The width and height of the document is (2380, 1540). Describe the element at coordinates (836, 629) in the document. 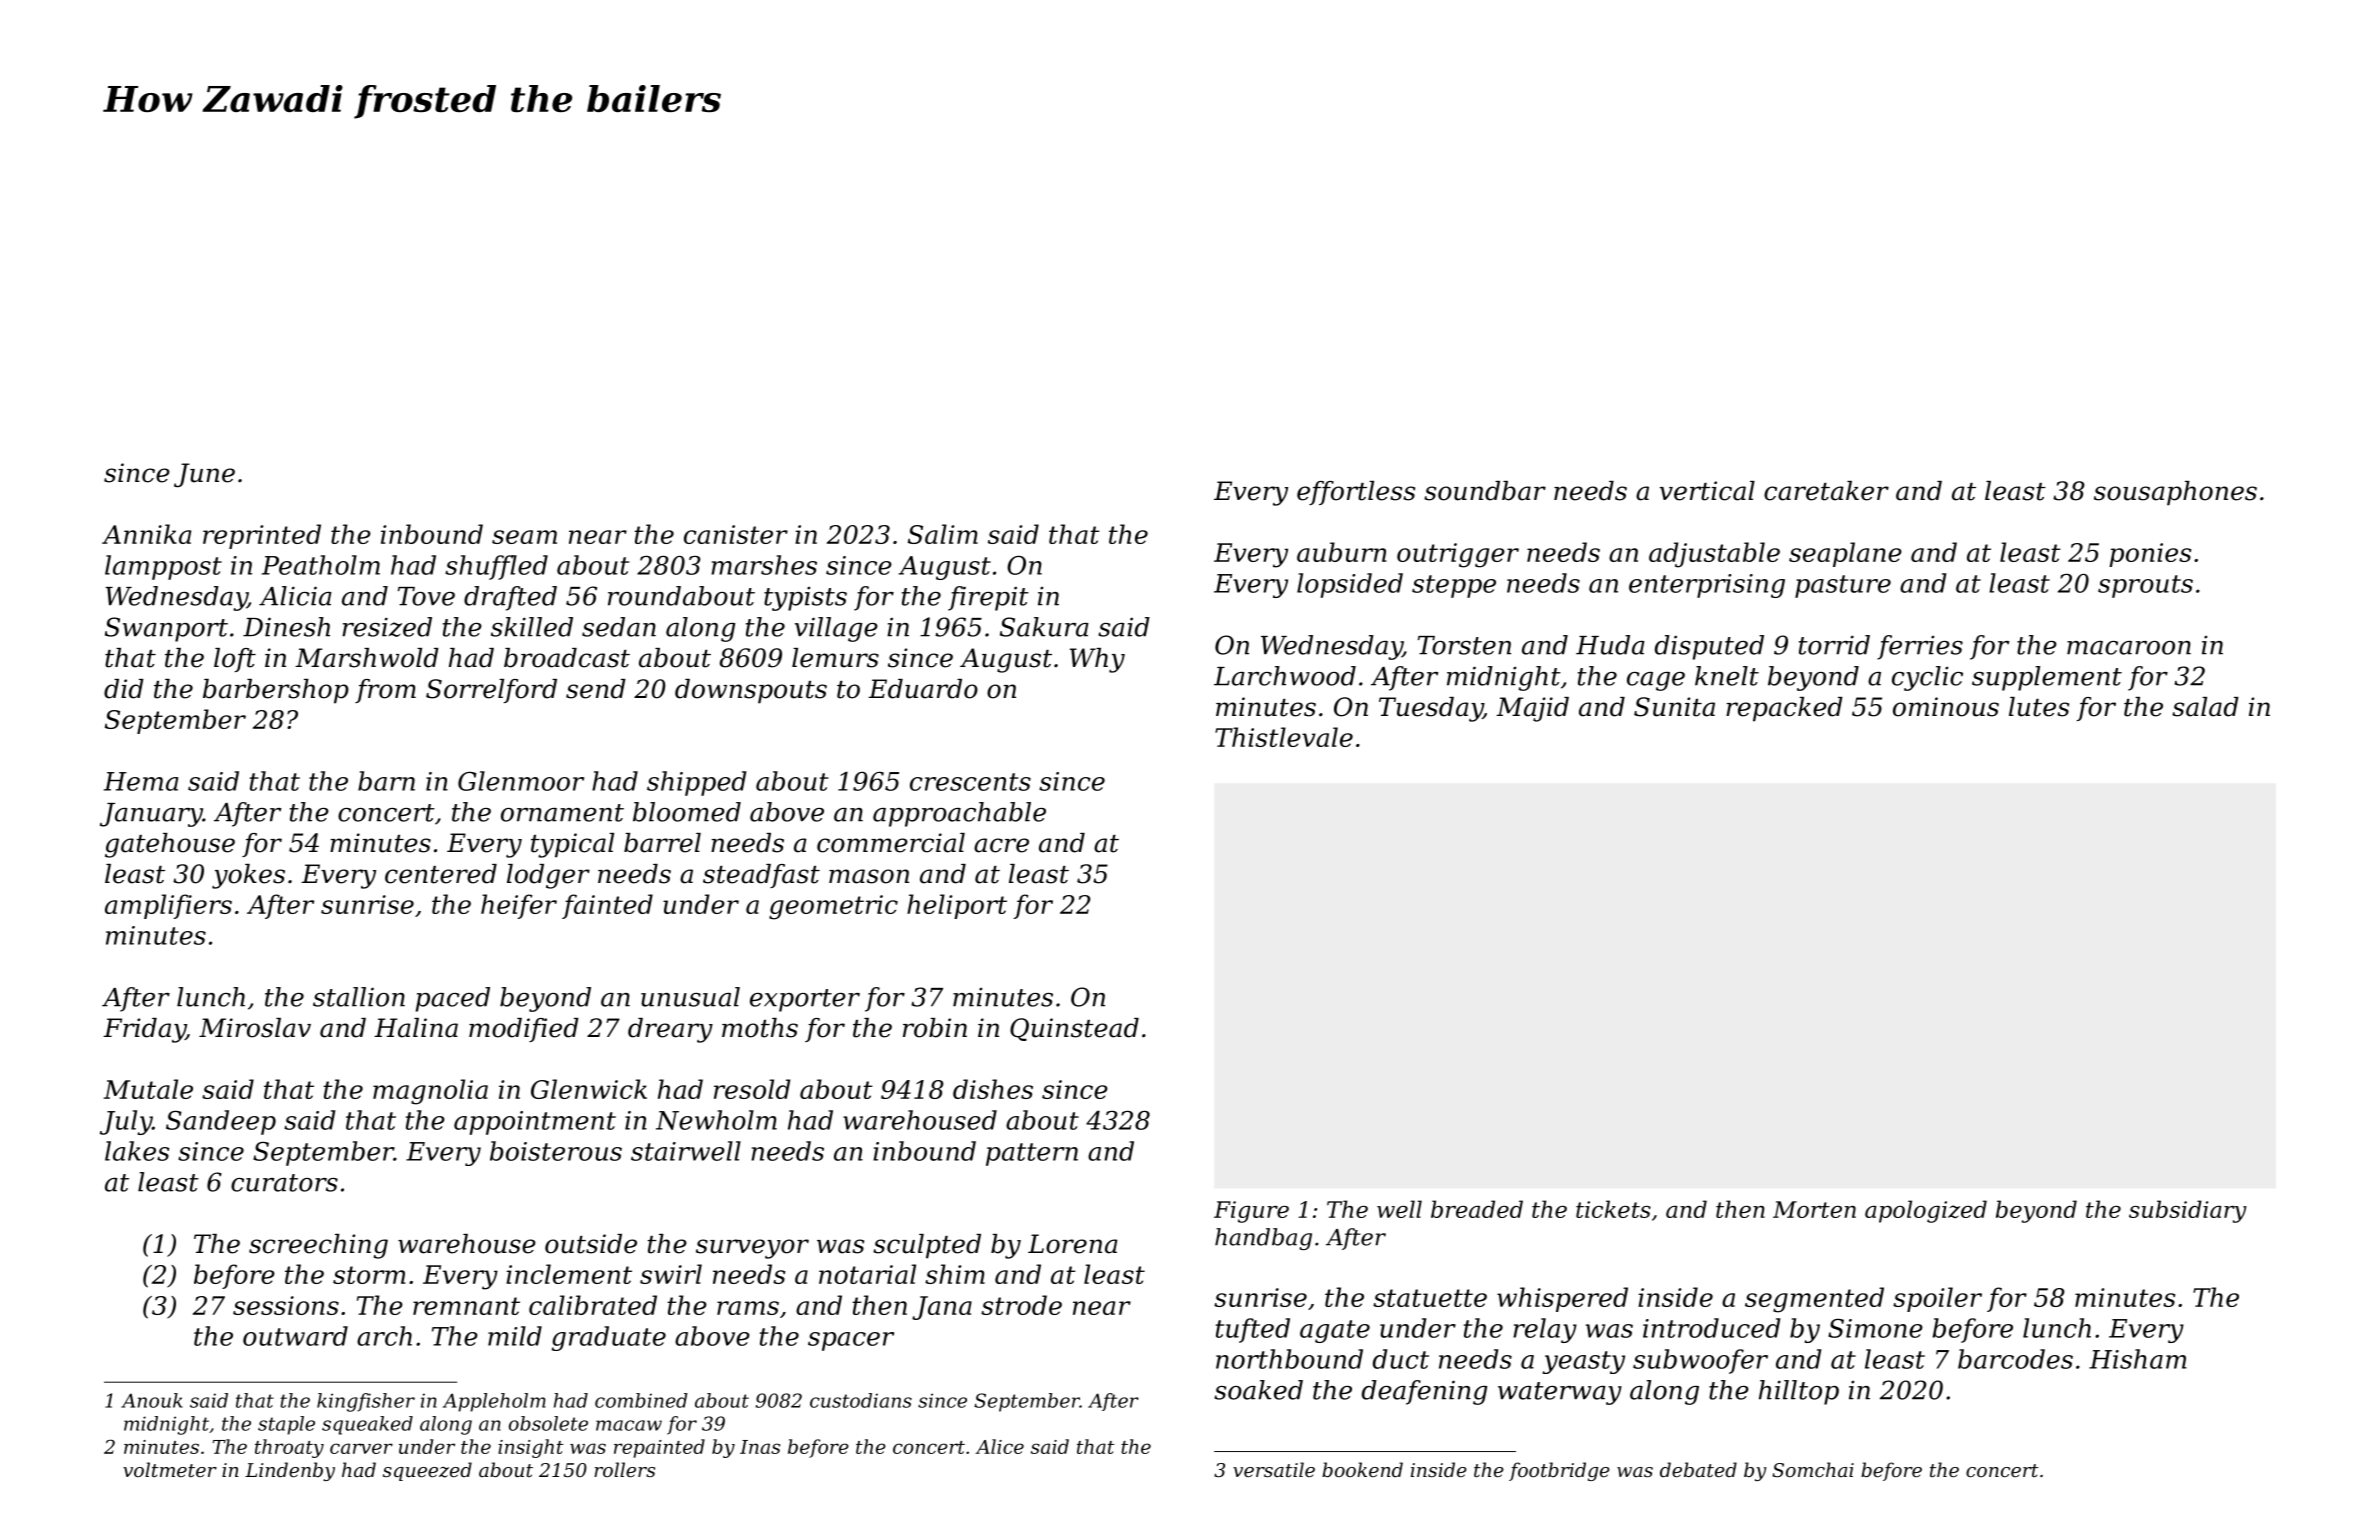

I see `village` at that location.
